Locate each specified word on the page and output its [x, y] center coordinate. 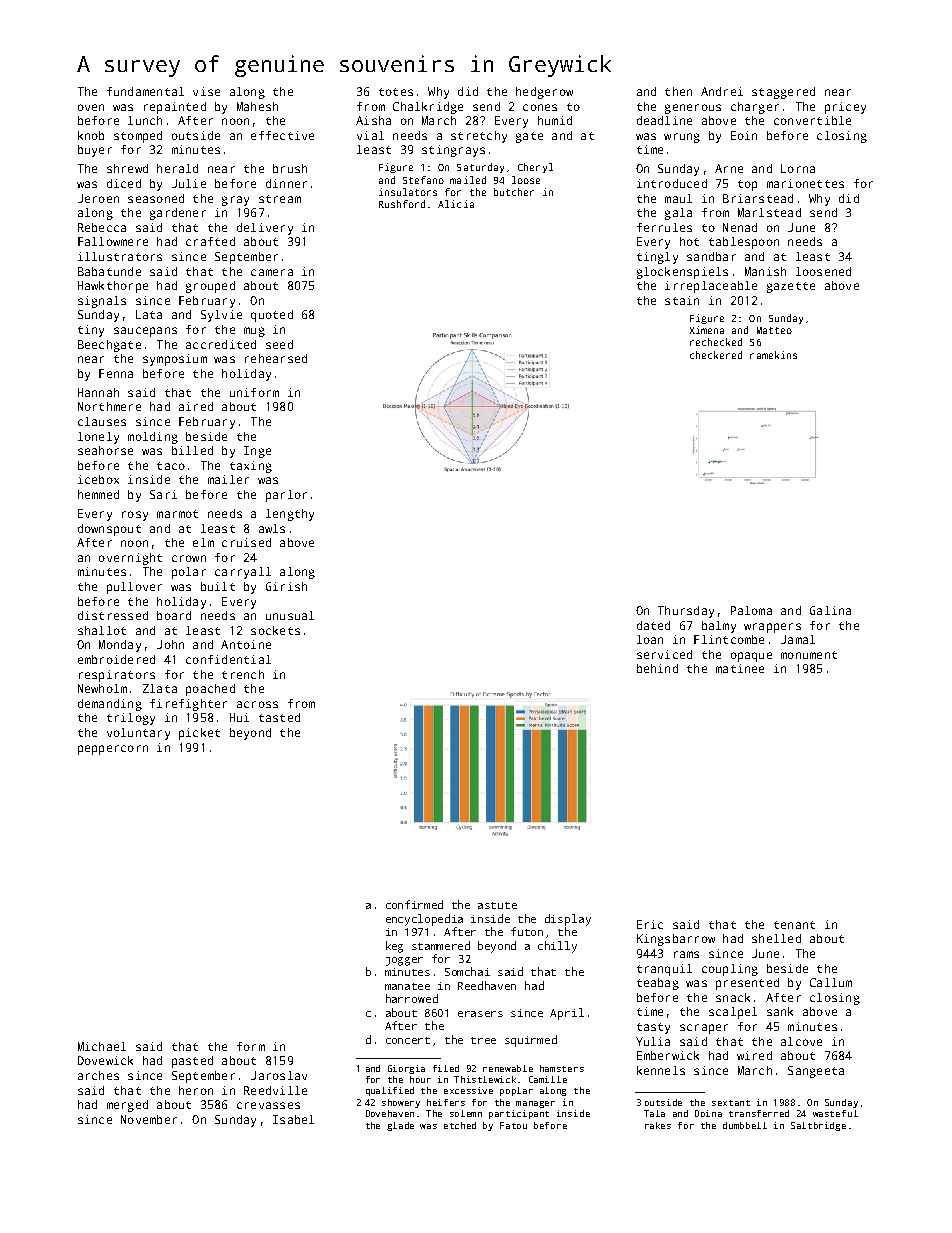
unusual [290, 615]
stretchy [479, 137]
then [678, 91]
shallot [102, 630]
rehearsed [276, 358]
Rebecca [102, 227]
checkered [716, 355]
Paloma [751, 610]
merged [127, 1106]
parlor [286, 496]
